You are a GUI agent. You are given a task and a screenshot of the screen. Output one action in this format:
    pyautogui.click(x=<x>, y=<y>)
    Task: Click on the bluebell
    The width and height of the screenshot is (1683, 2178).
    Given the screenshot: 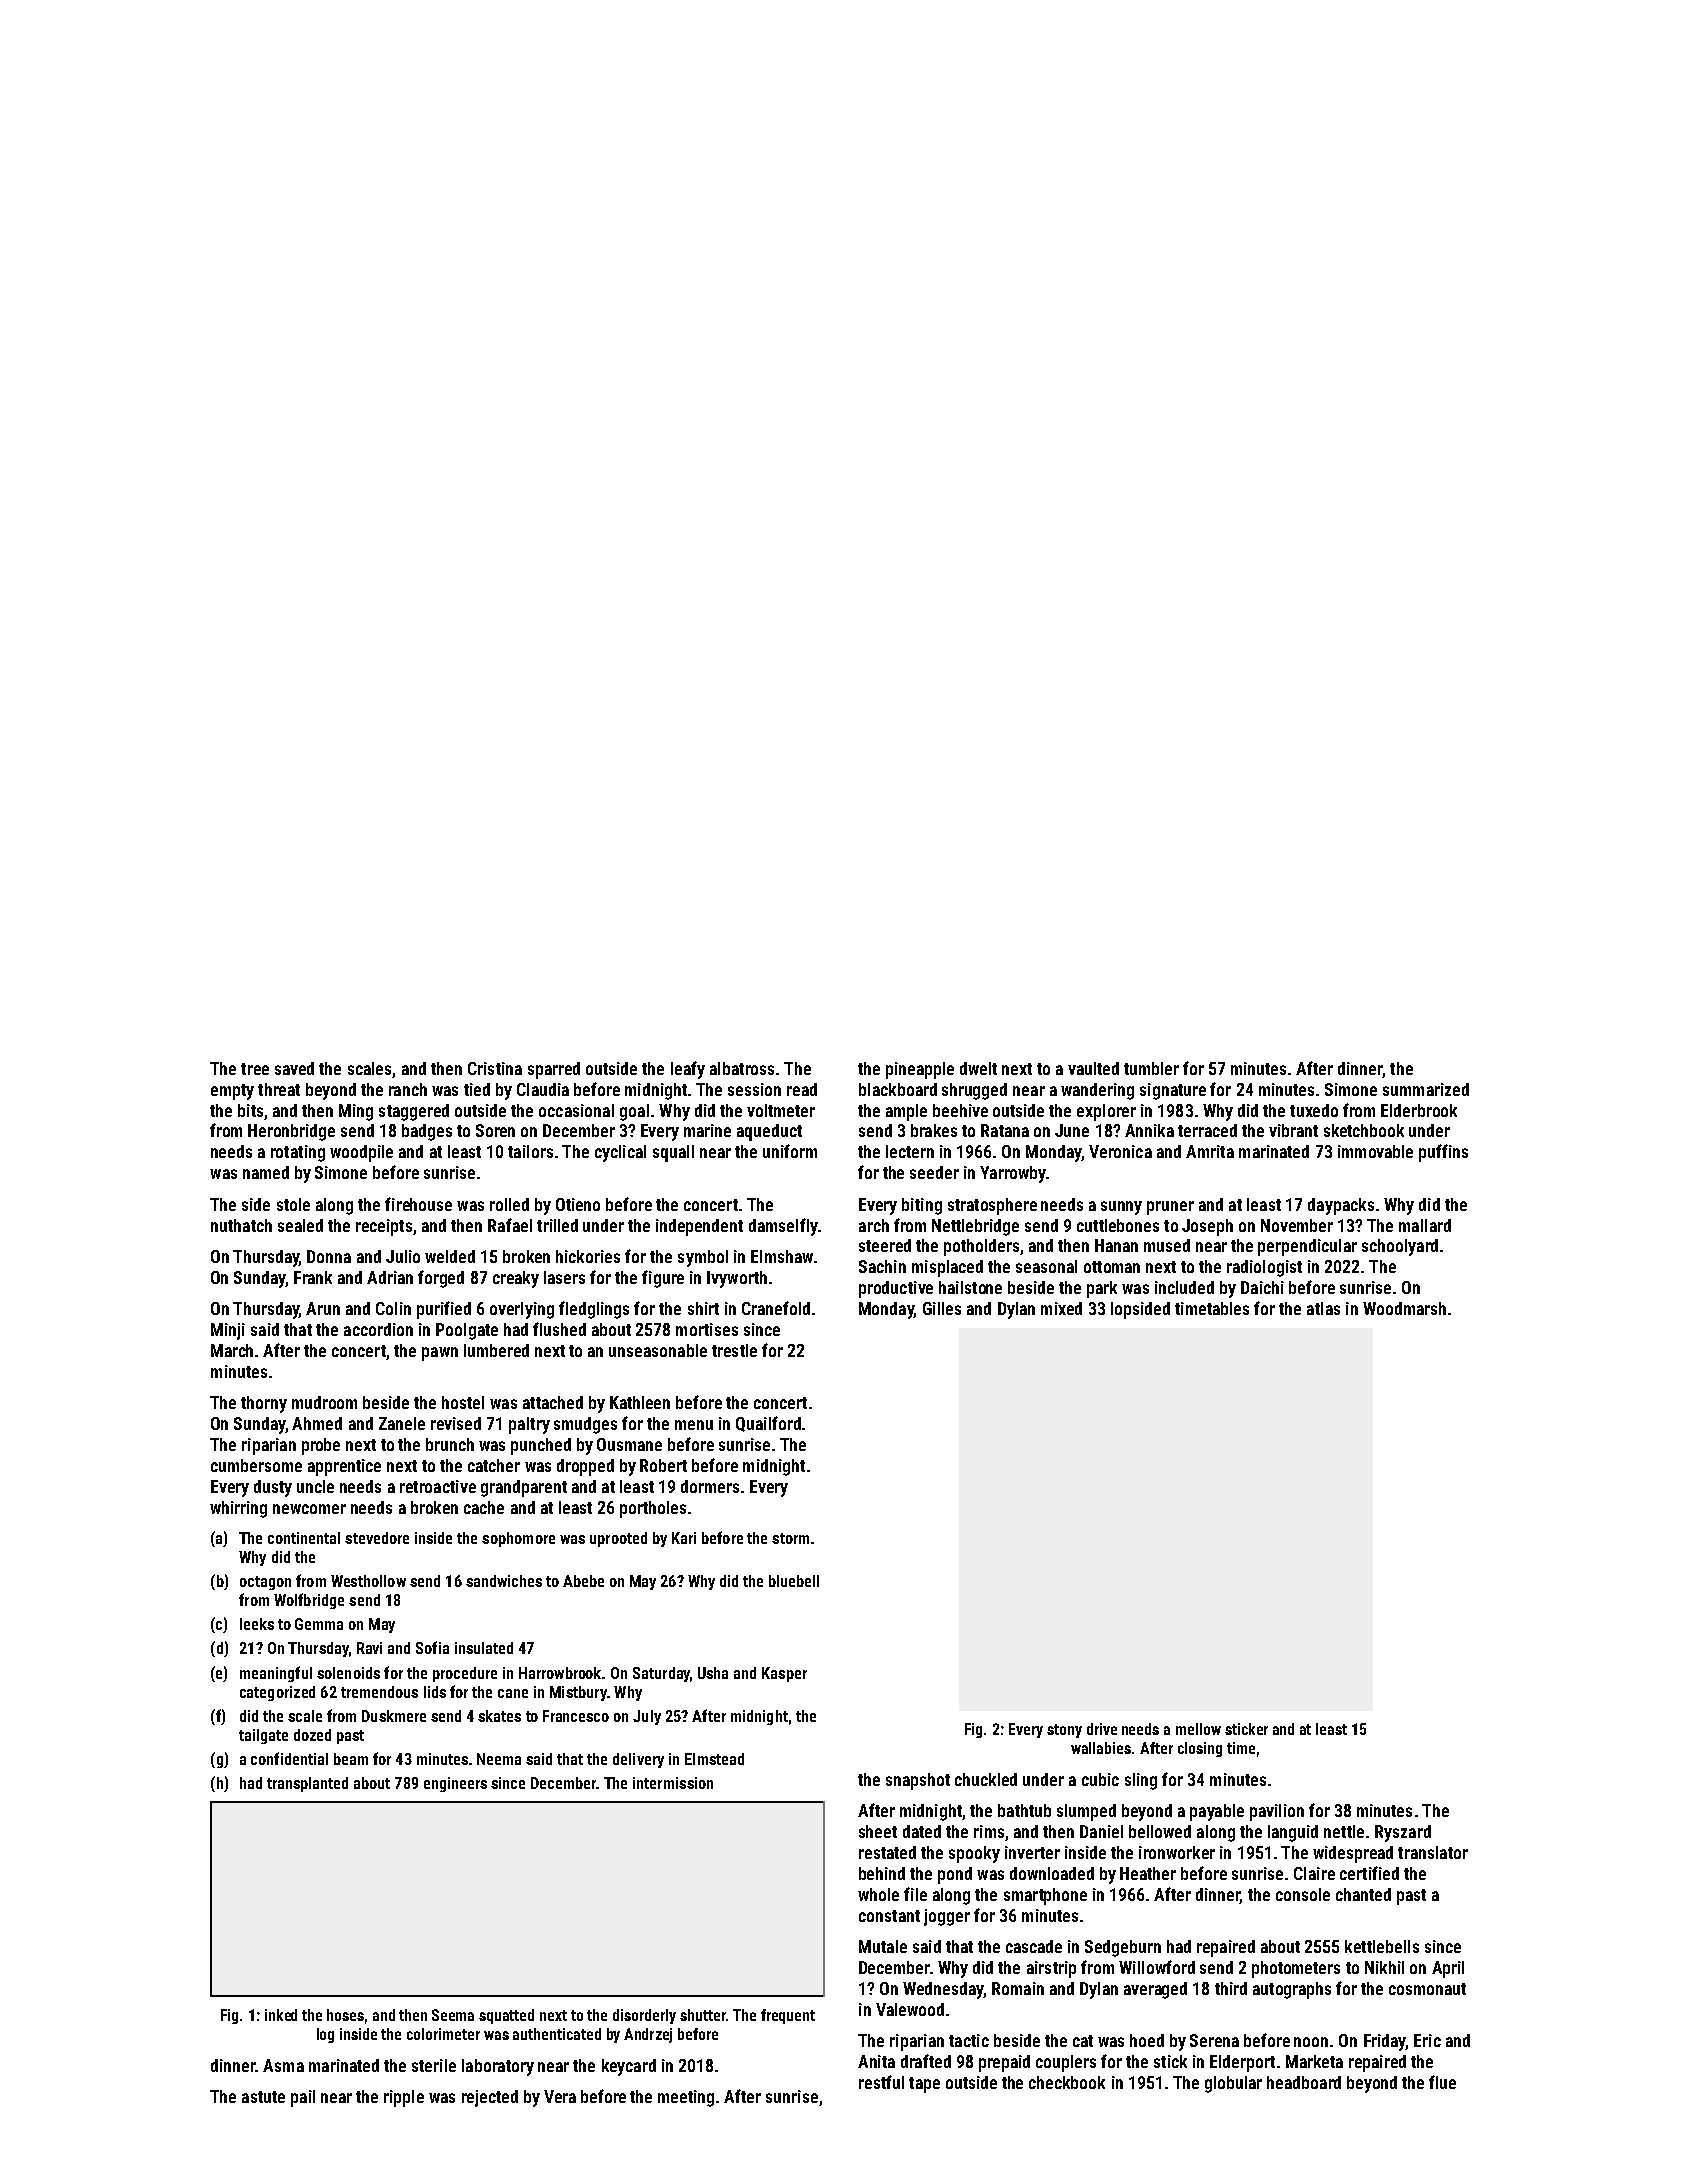 What is the action you would take?
    pyautogui.click(x=794, y=1581)
